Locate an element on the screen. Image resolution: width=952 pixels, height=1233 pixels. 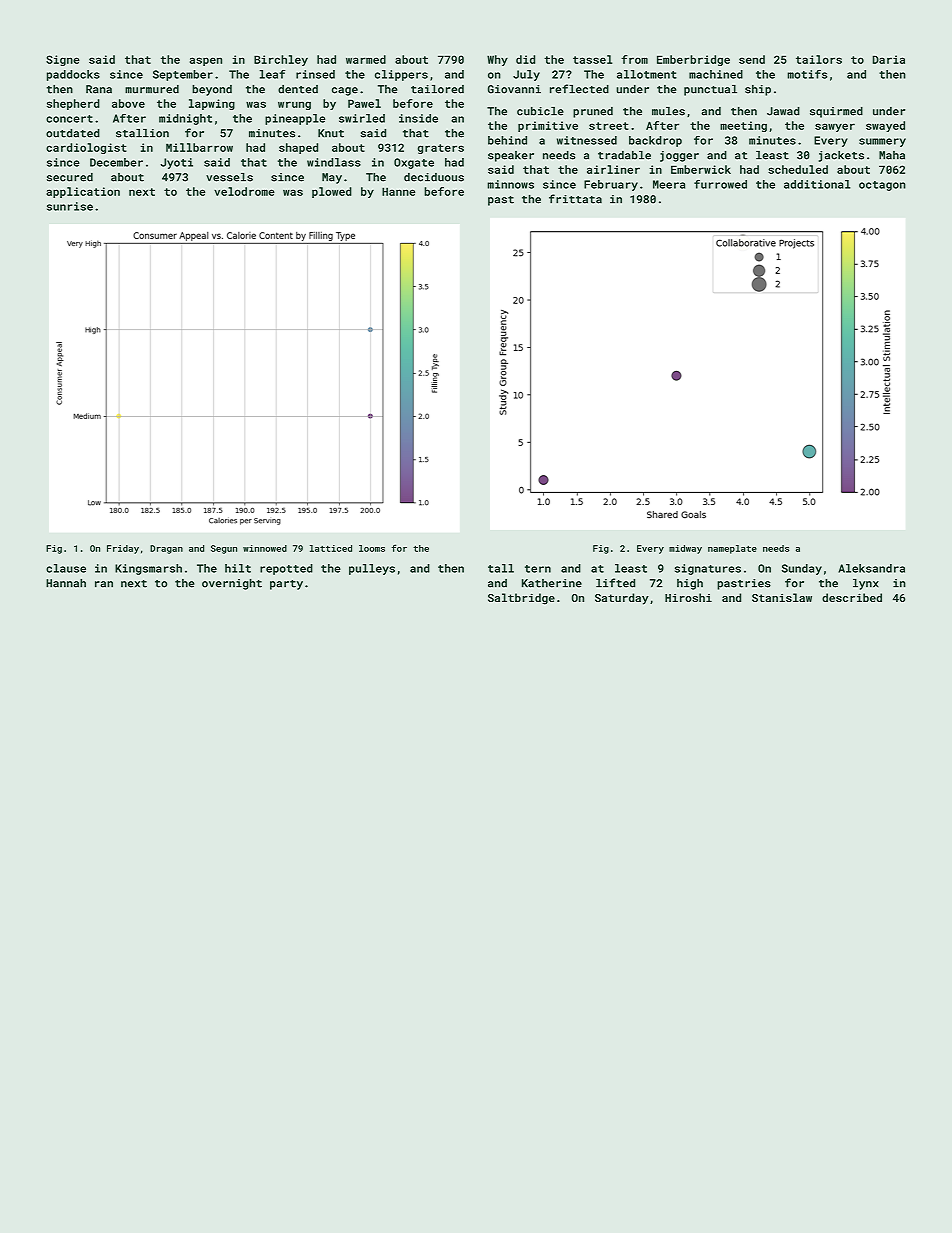
latticed is located at coordinates (331, 548).
